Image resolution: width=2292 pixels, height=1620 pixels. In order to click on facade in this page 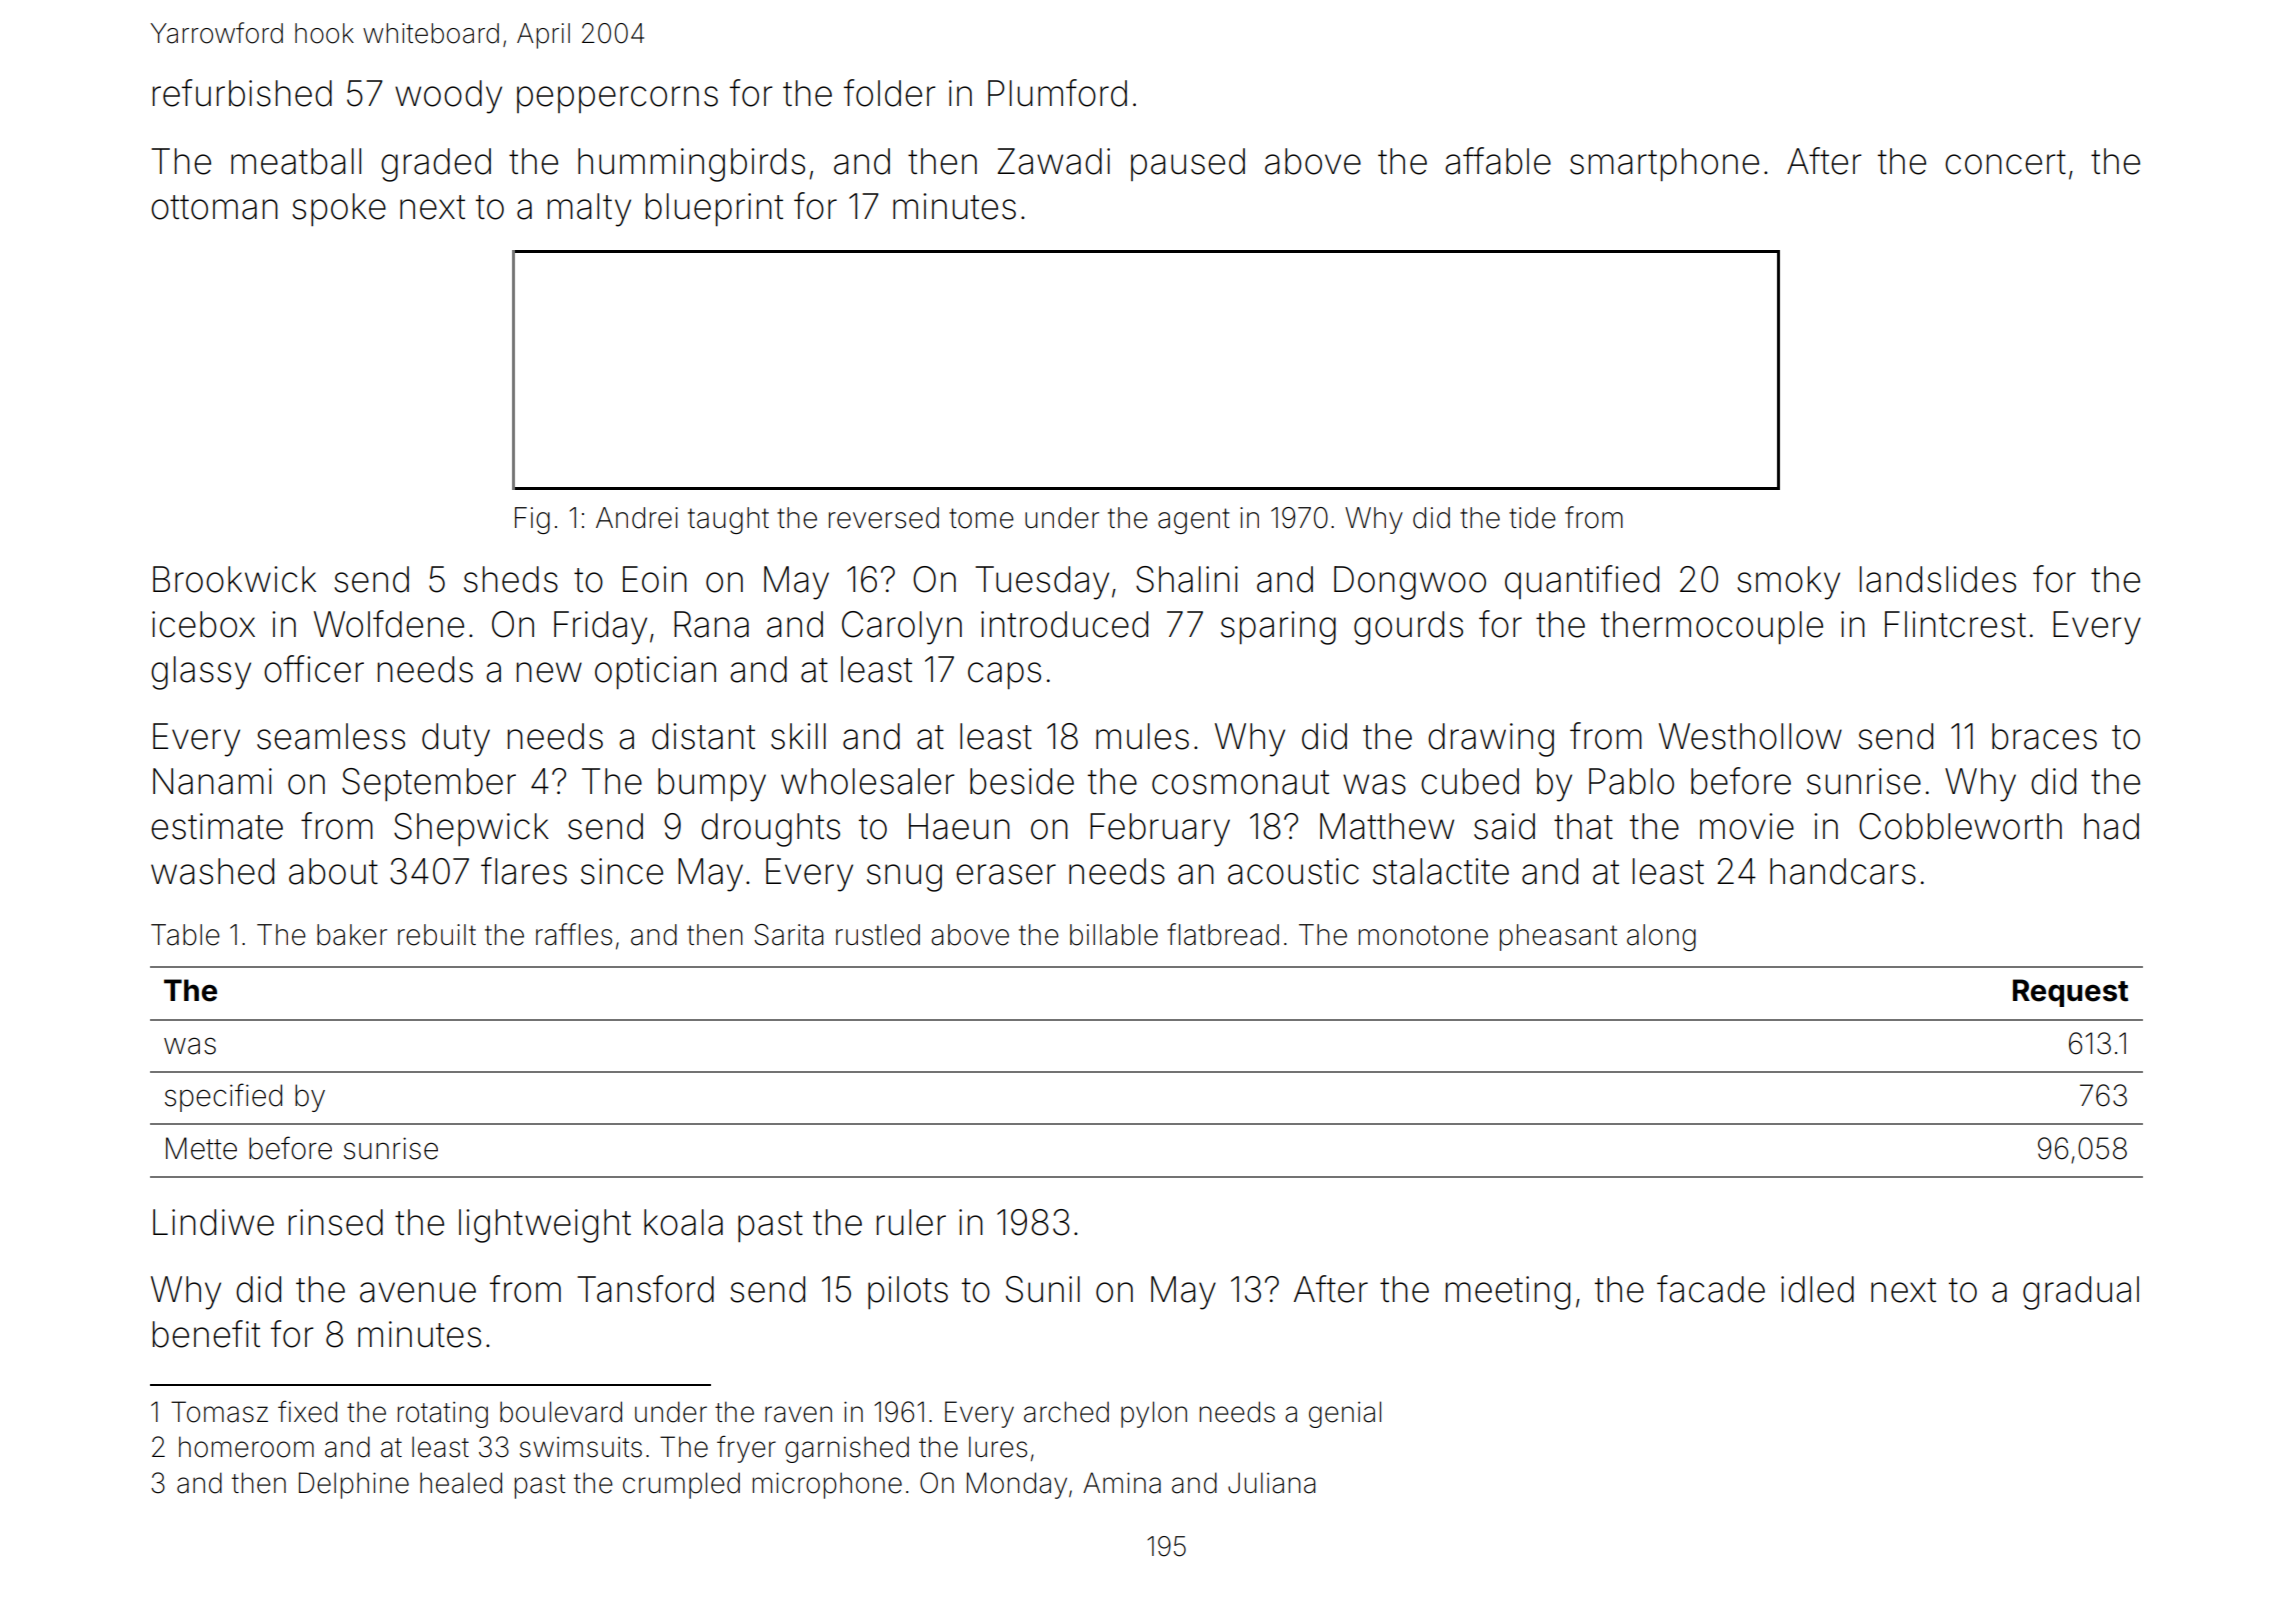, I will do `click(1711, 1289)`.
